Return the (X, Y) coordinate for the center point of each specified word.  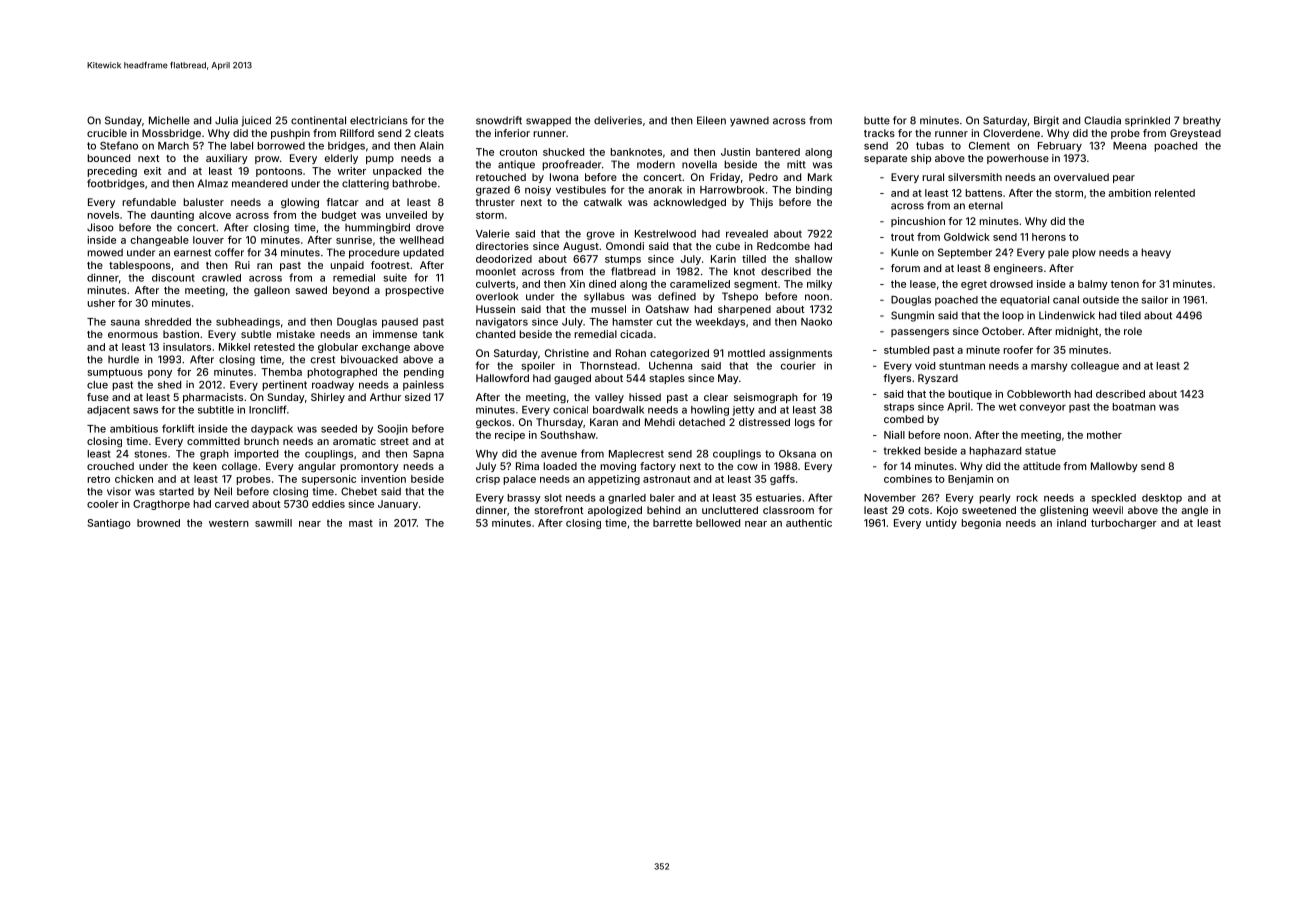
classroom (788, 510)
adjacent (108, 411)
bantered (778, 152)
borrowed (281, 146)
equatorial (1024, 301)
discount (173, 278)
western (229, 523)
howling (710, 410)
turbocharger (1124, 524)
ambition (1129, 193)
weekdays (720, 323)
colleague (1095, 367)
